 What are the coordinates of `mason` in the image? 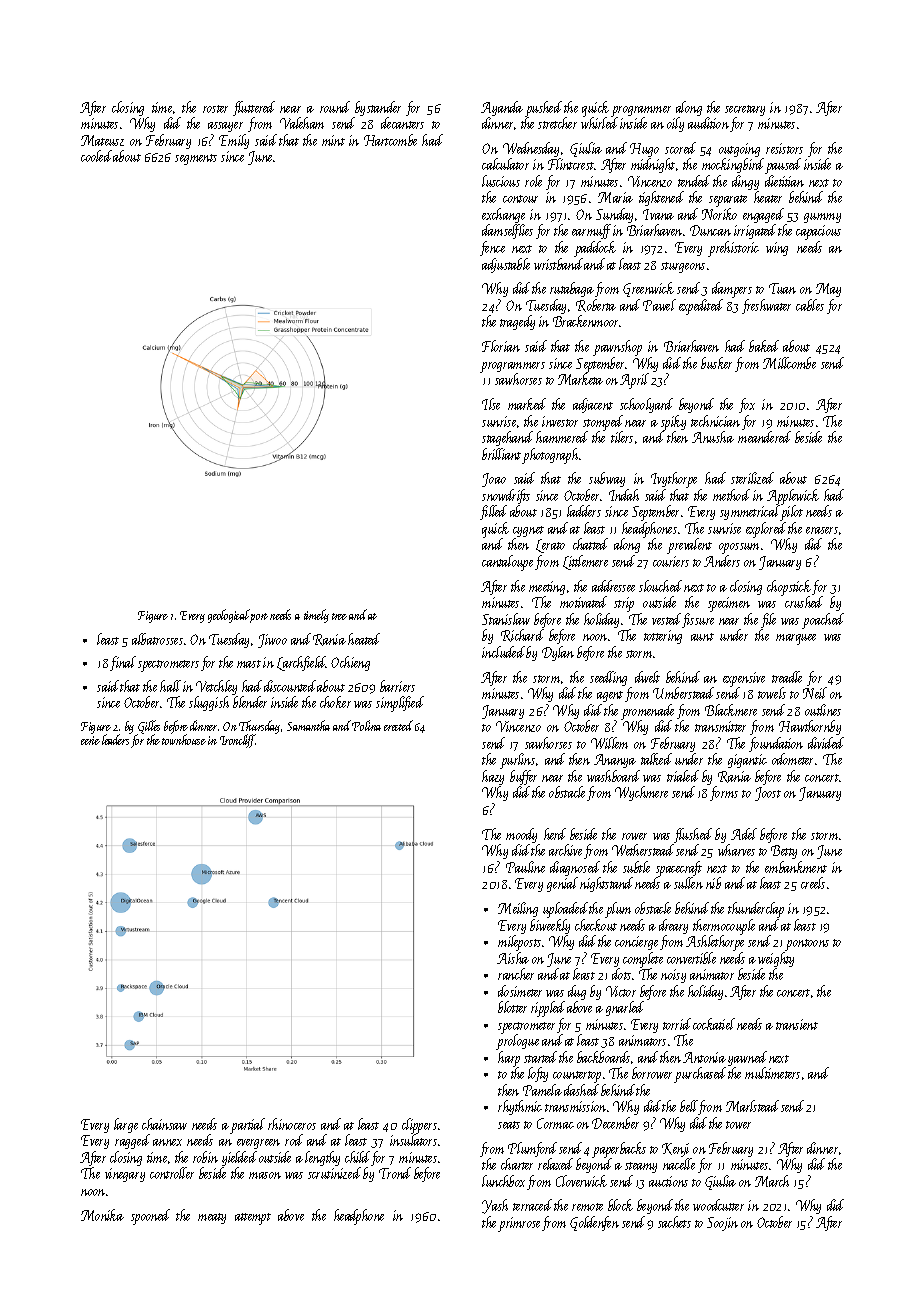 It's located at (265, 1175).
